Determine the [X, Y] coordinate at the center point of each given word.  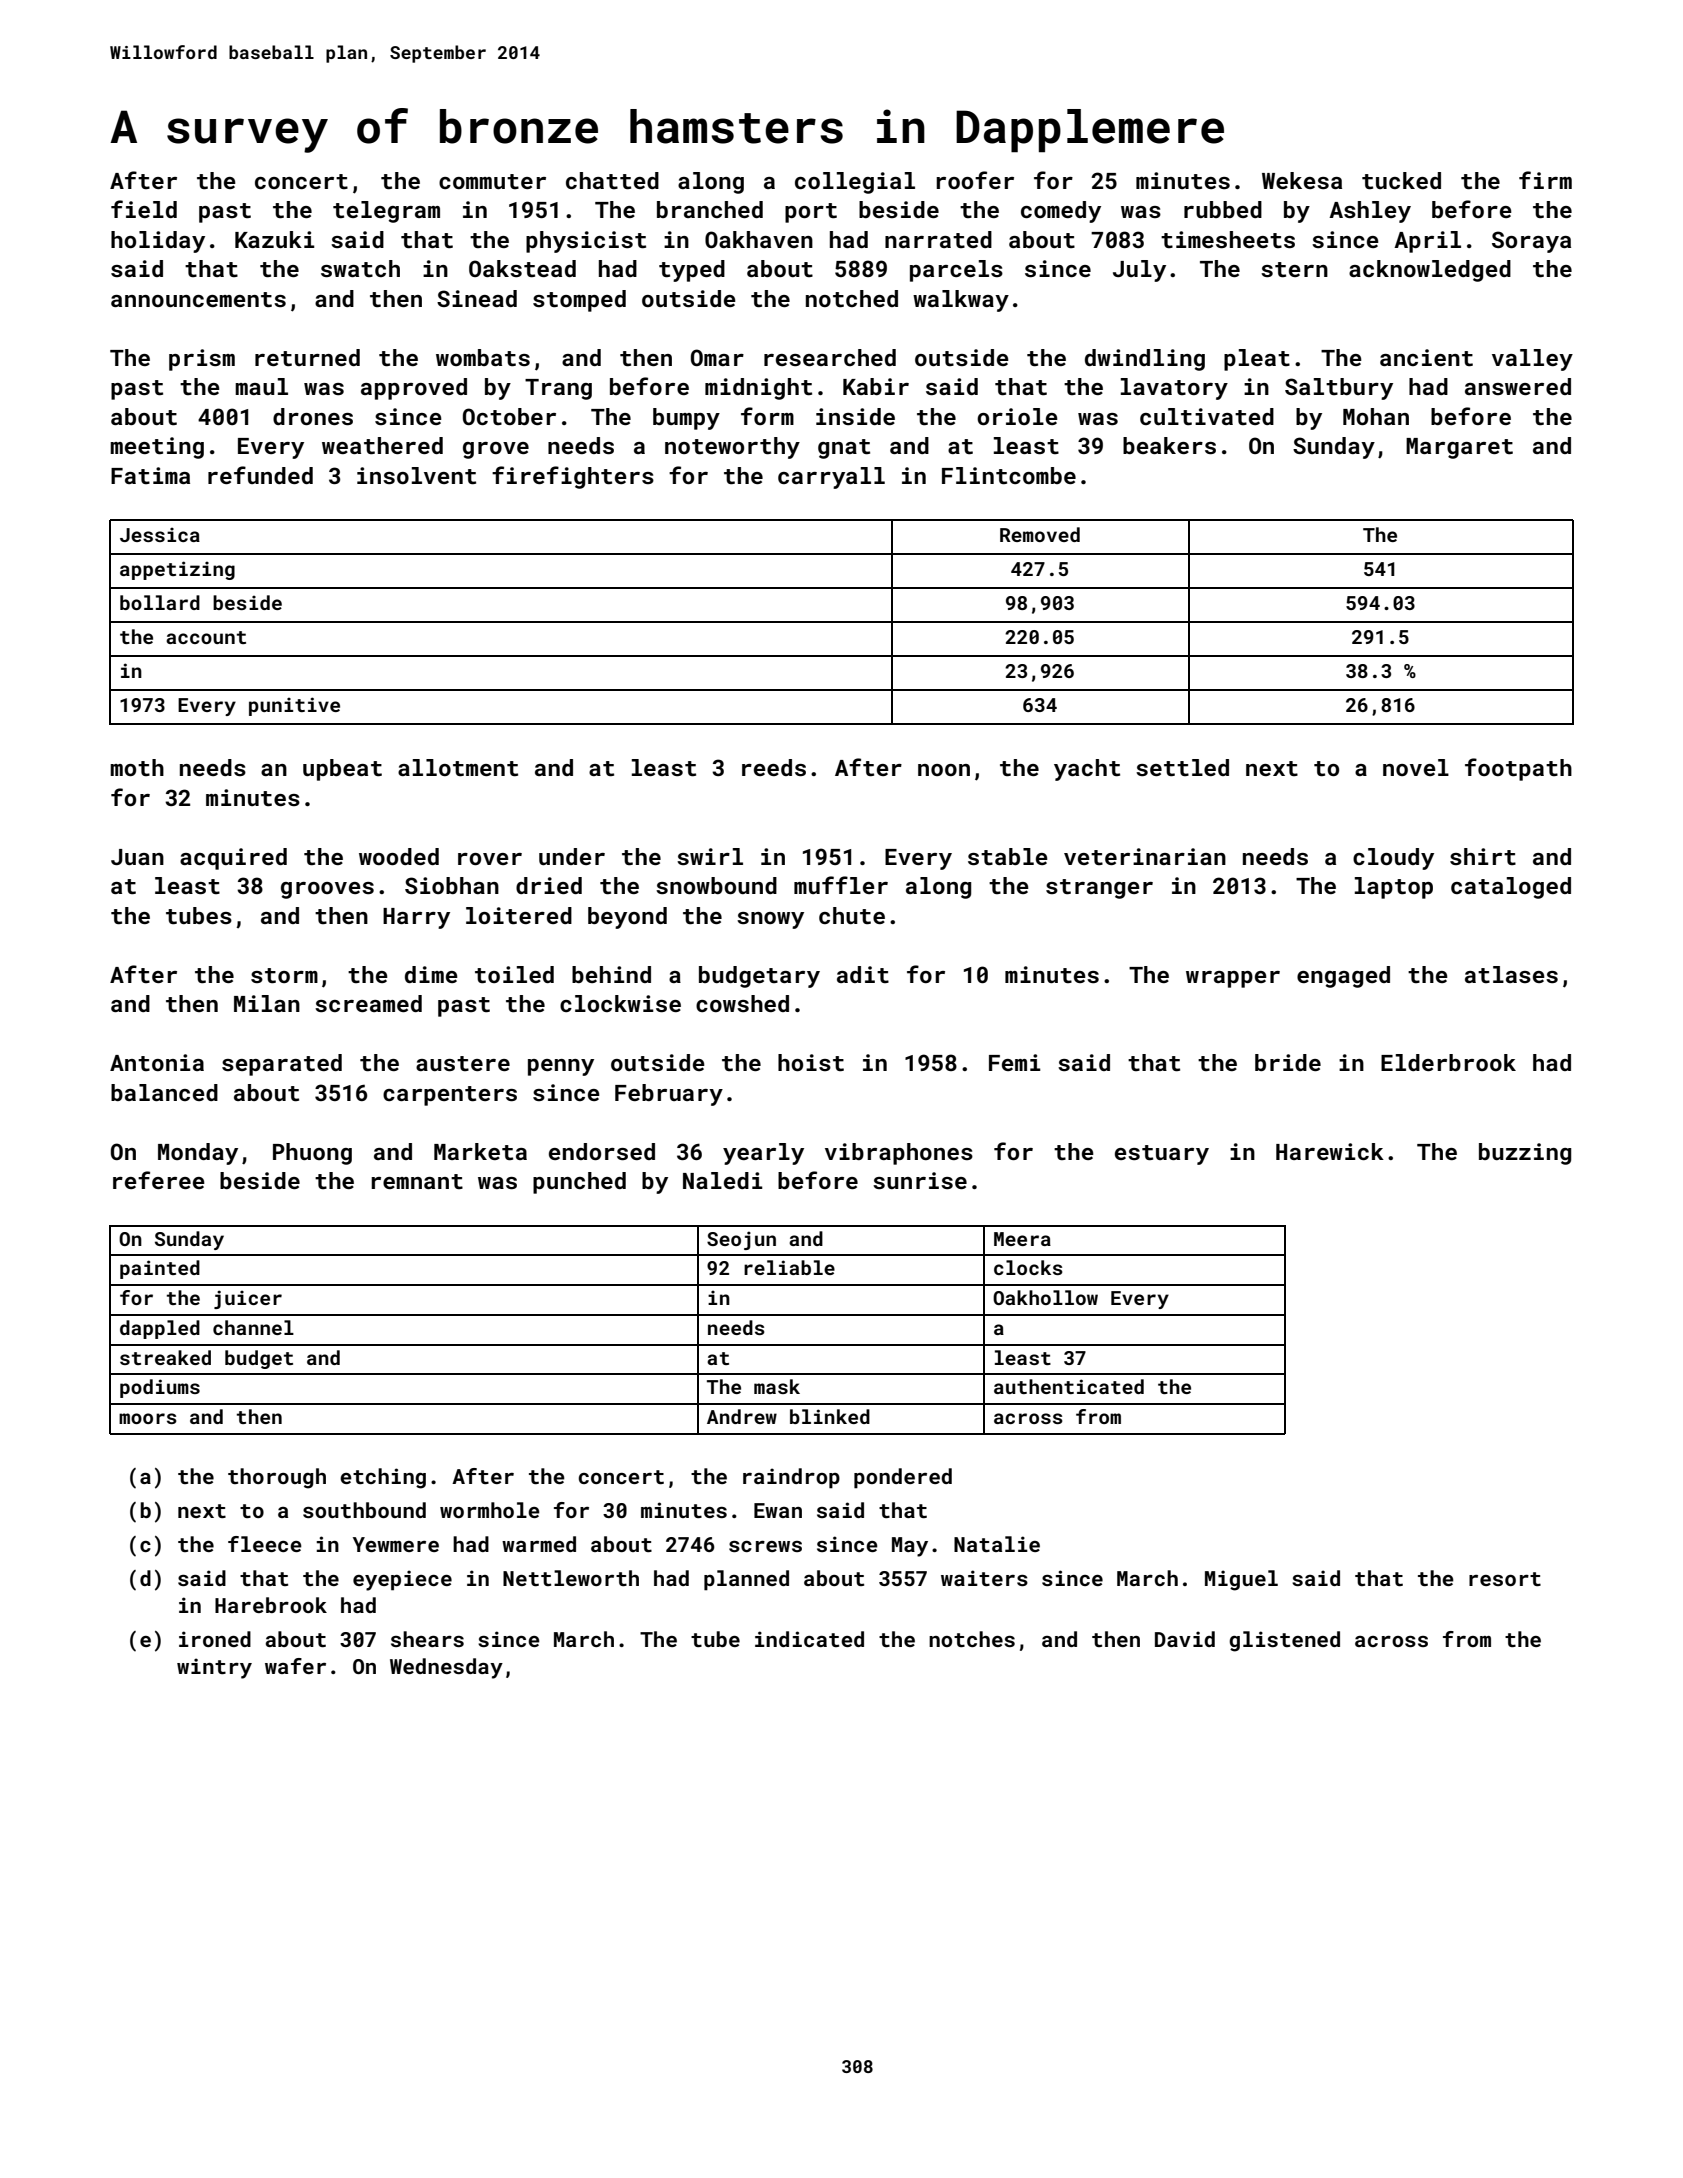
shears [427, 1639]
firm [1545, 180]
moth [137, 767]
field [144, 209]
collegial [855, 183]
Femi [1015, 1062]
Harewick [1330, 1151]
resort [1505, 1579]
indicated [809, 1639]
